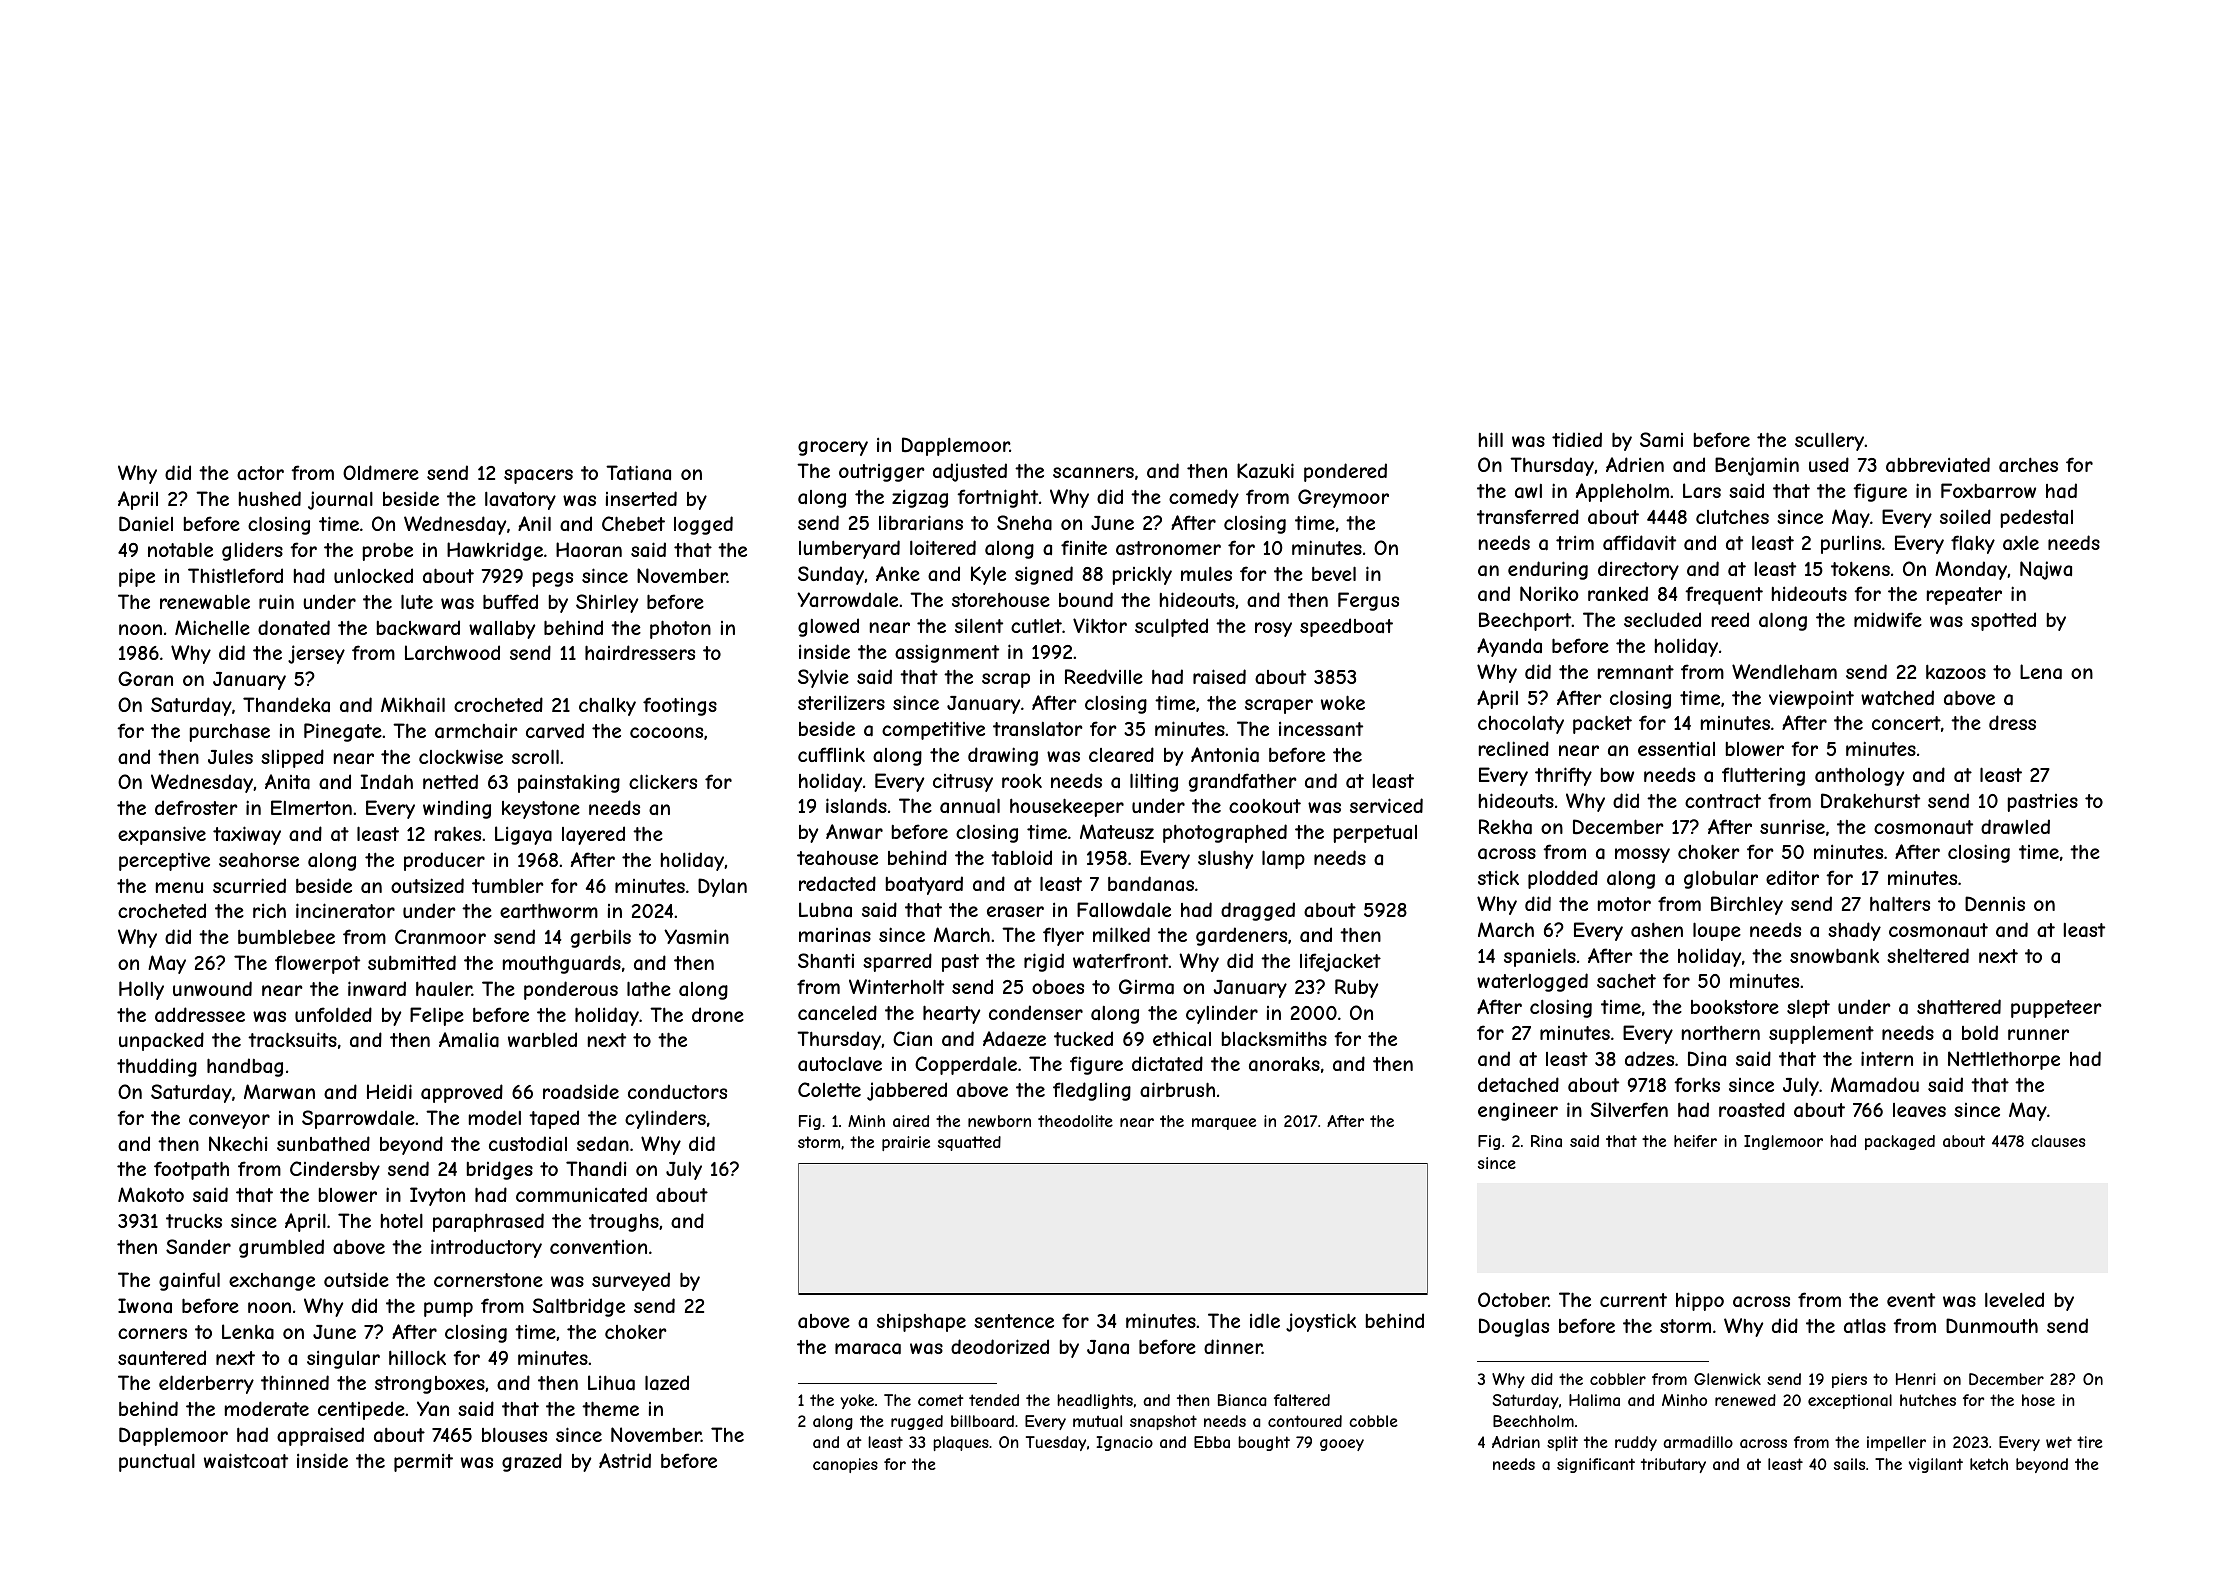 This screenshot has width=2226, height=1574. Describe the element at coordinates (2058, 1141) in the screenshot. I see `clauses` at that location.
